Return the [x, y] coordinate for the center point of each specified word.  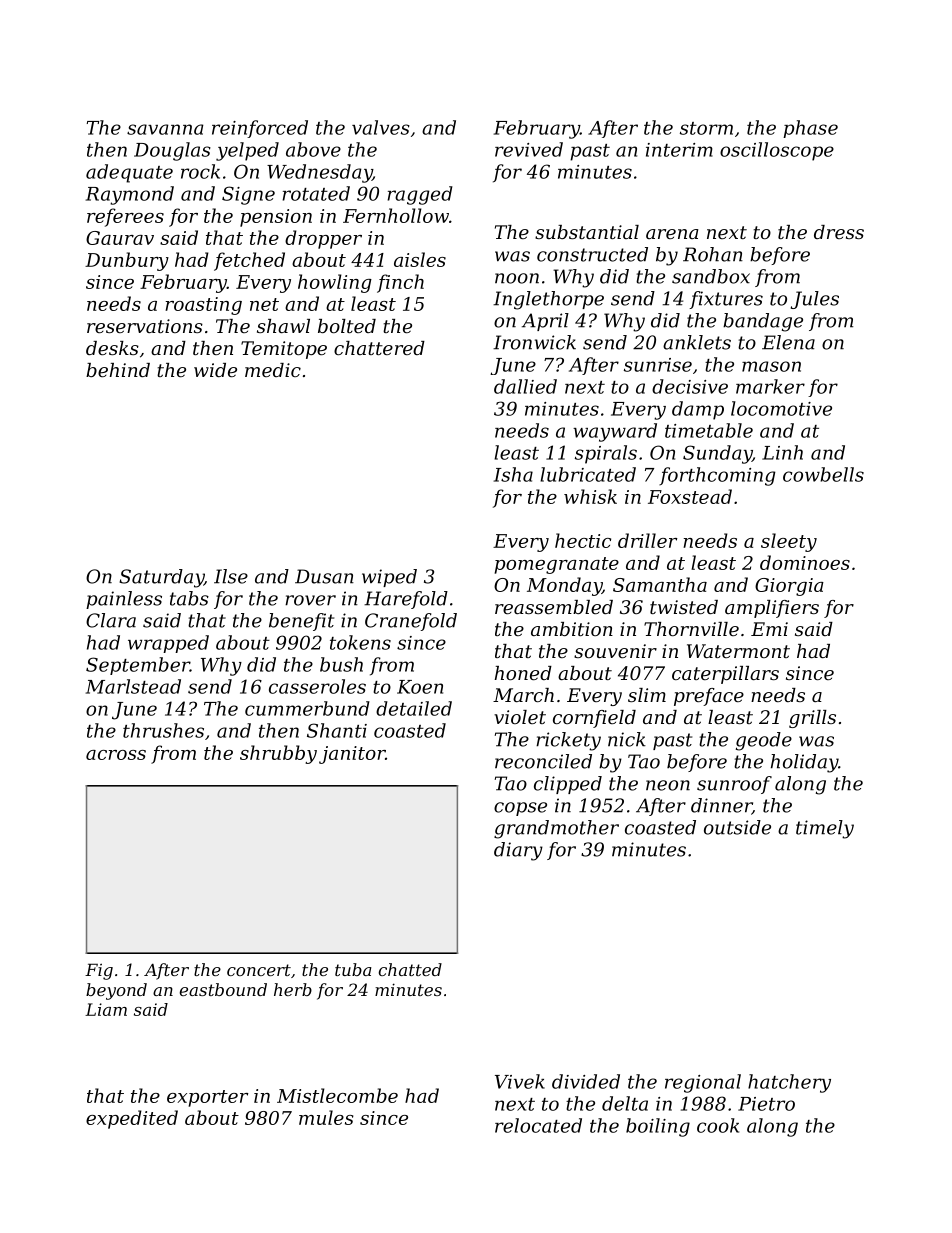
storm [706, 128]
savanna [165, 129]
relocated [538, 1125]
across [116, 755]
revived [529, 149]
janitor [352, 755]
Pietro [766, 1104]
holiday [804, 763]
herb [293, 989]
